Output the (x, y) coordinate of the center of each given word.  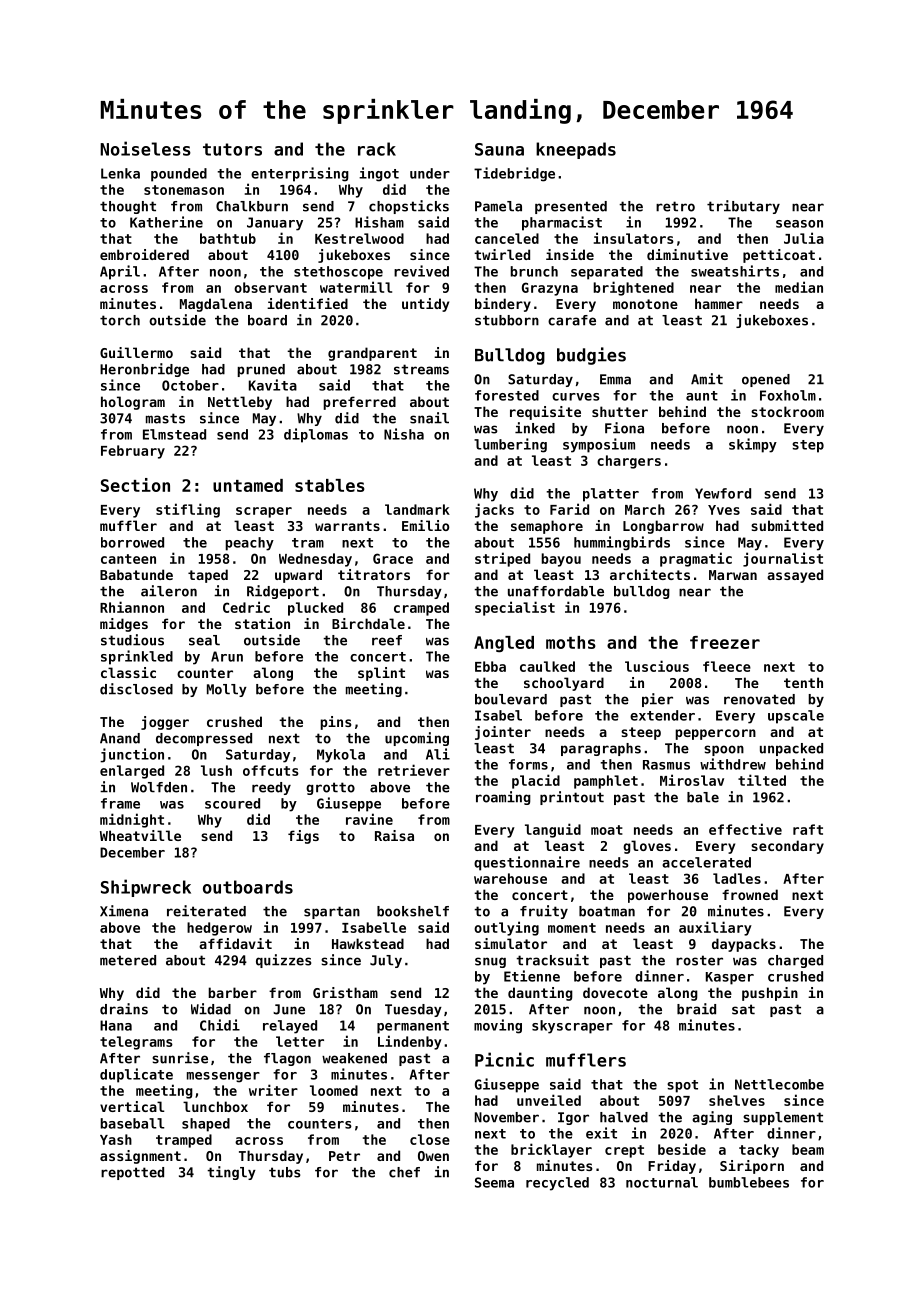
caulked (547, 666)
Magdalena (216, 305)
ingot (379, 174)
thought (128, 207)
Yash (116, 1139)
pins (336, 723)
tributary (743, 207)
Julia (804, 238)
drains (124, 1009)
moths (571, 642)
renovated (759, 699)
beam (808, 1149)
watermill (356, 287)
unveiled (549, 1100)
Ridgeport (283, 592)
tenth (803, 682)
